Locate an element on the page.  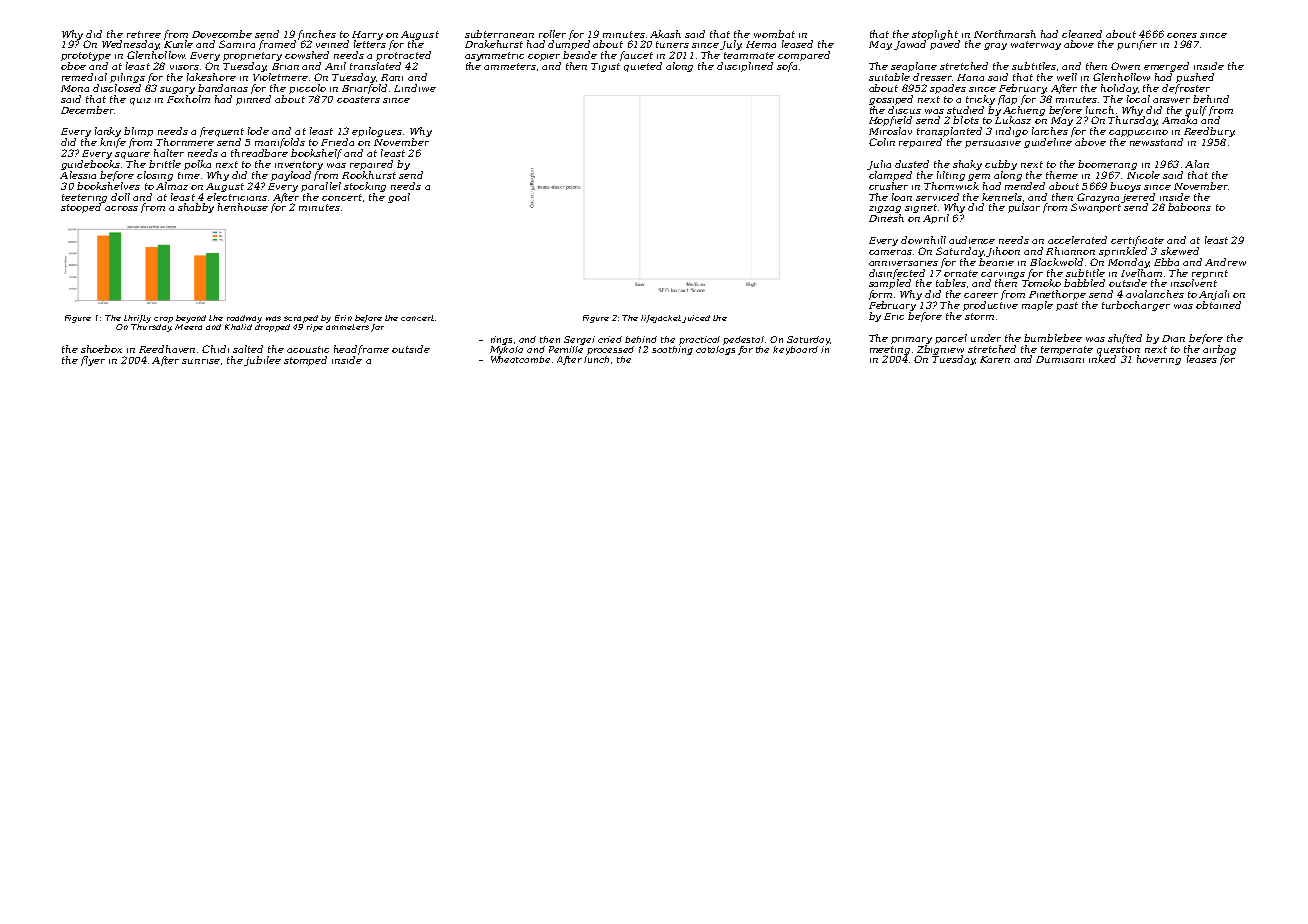
subterranean is located at coordinates (499, 34).
